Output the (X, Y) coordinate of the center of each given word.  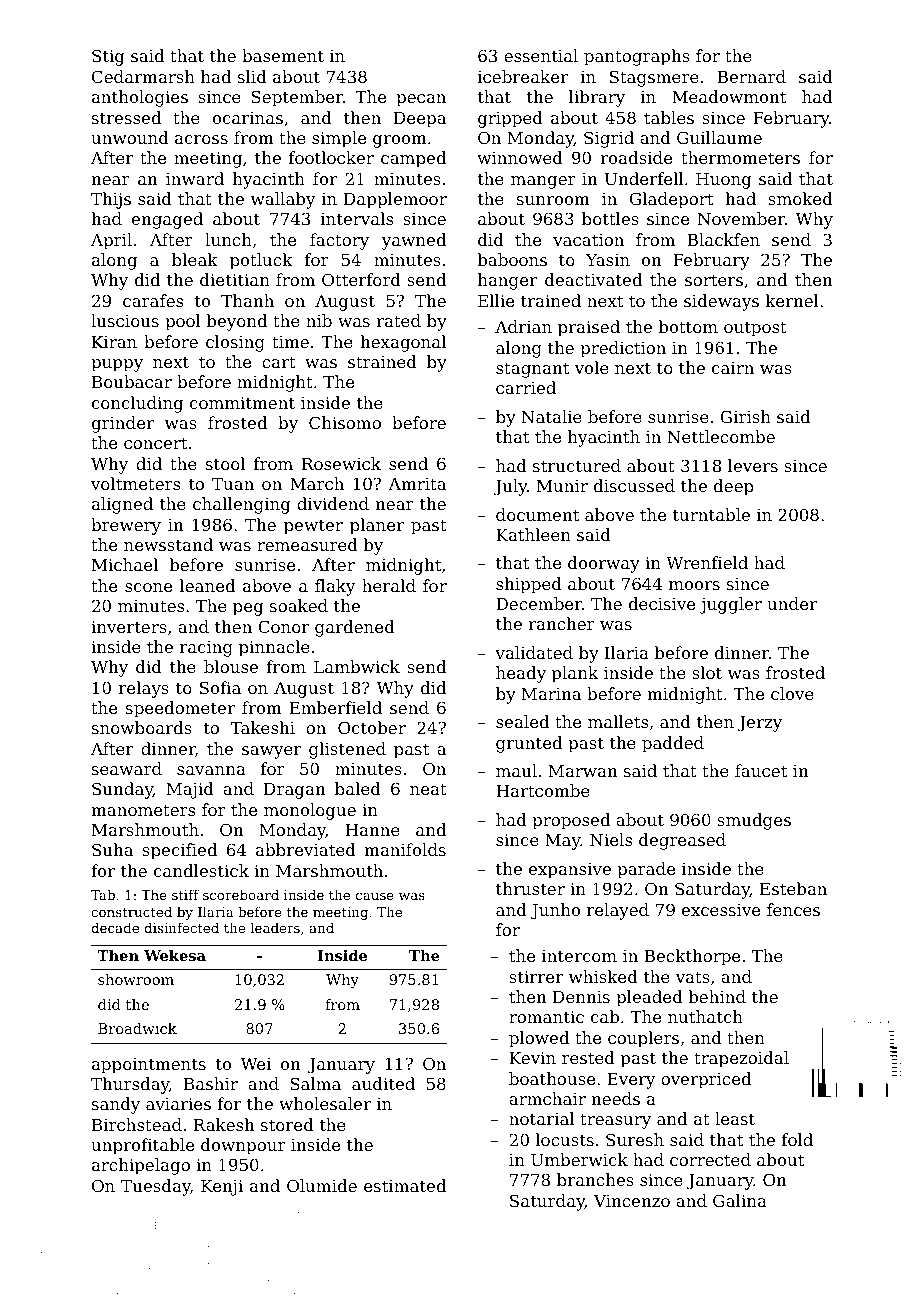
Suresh (635, 1139)
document (537, 514)
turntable (711, 514)
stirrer (536, 977)
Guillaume (719, 137)
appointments (149, 1066)
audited (383, 1083)
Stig (108, 57)
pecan (421, 100)
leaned (207, 585)
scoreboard (241, 894)
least (735, 1118)
